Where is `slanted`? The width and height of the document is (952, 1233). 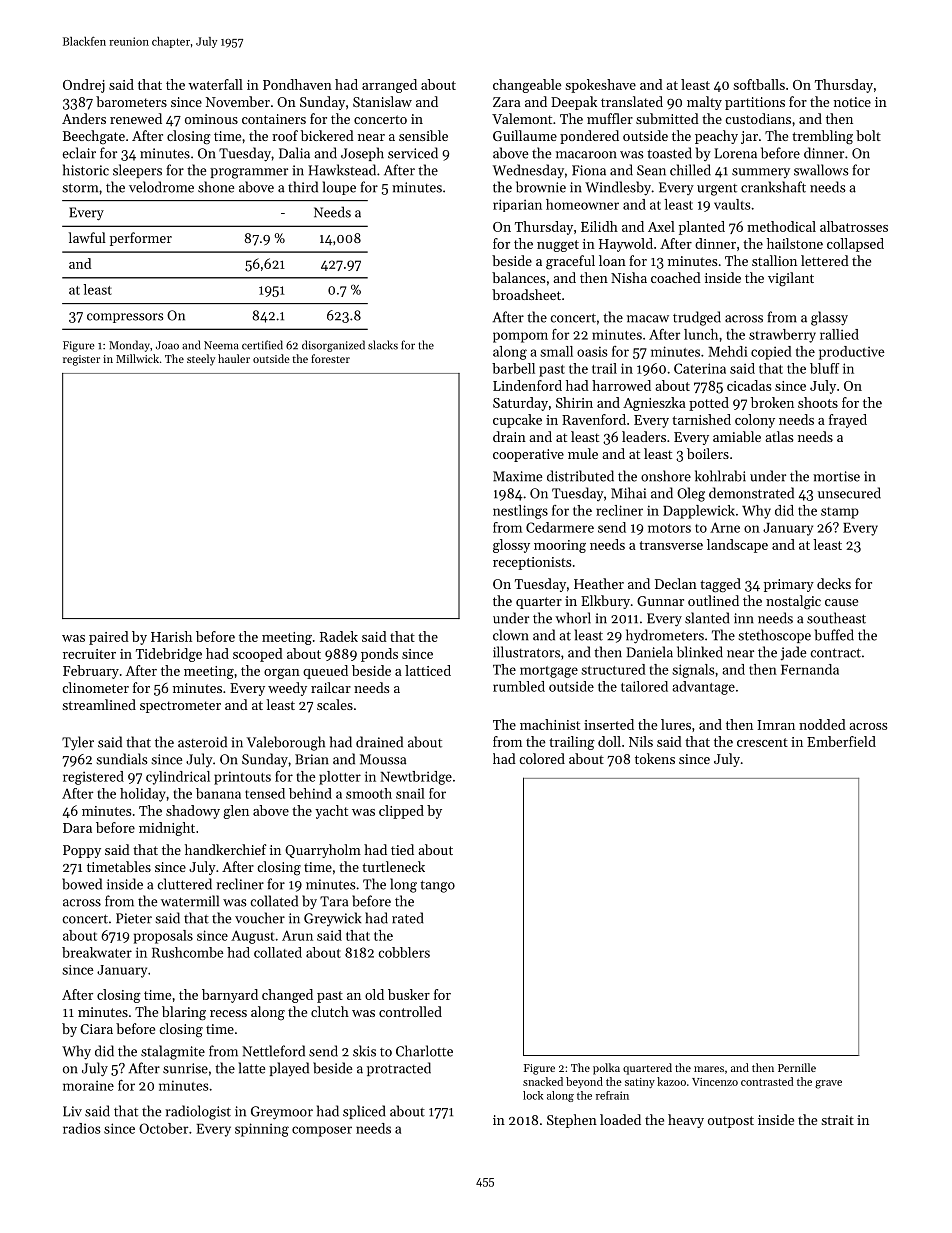 slanted is located at coordinates (707, 618).
